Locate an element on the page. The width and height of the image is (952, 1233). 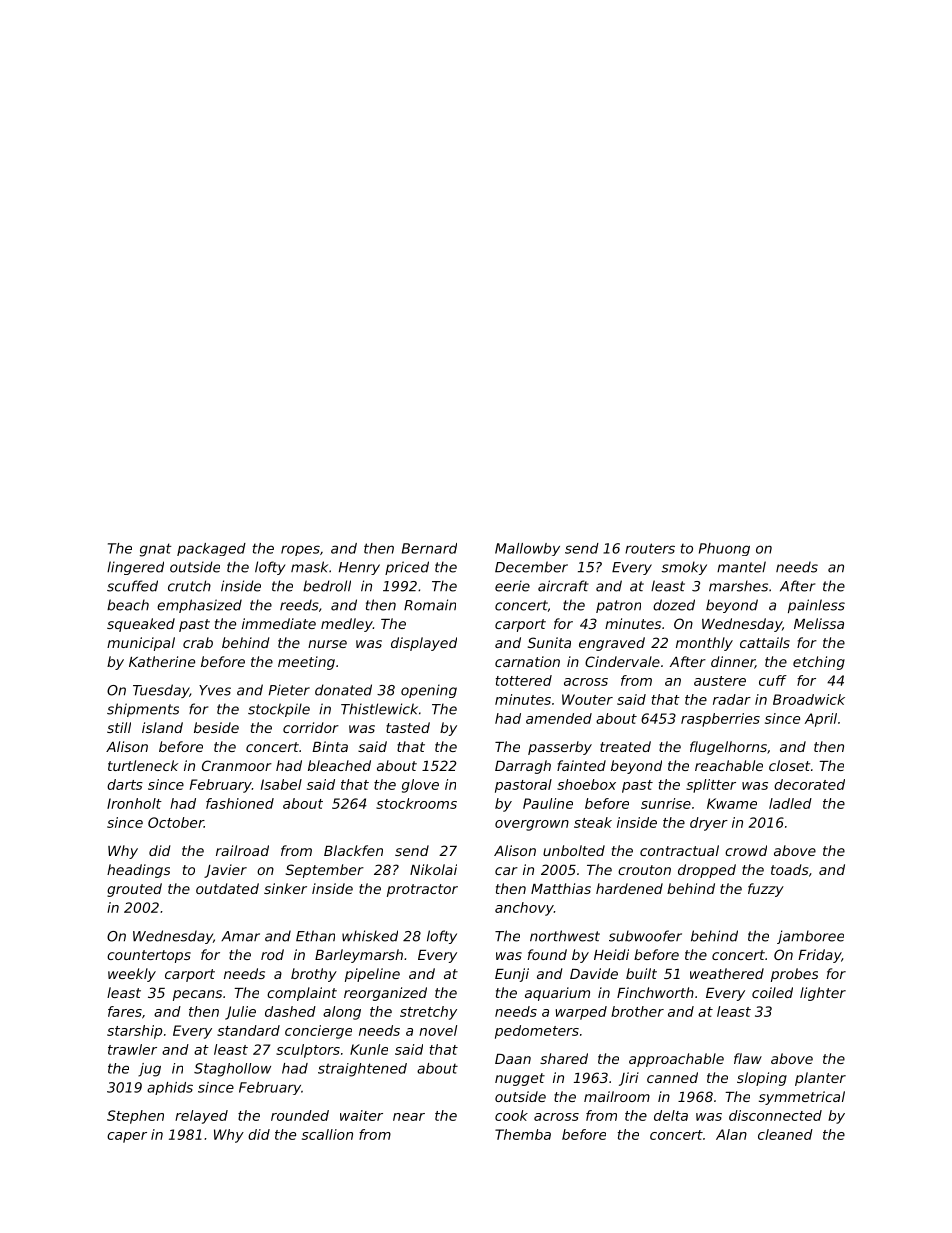
Cindervale is located at coordinates (622, 661).
